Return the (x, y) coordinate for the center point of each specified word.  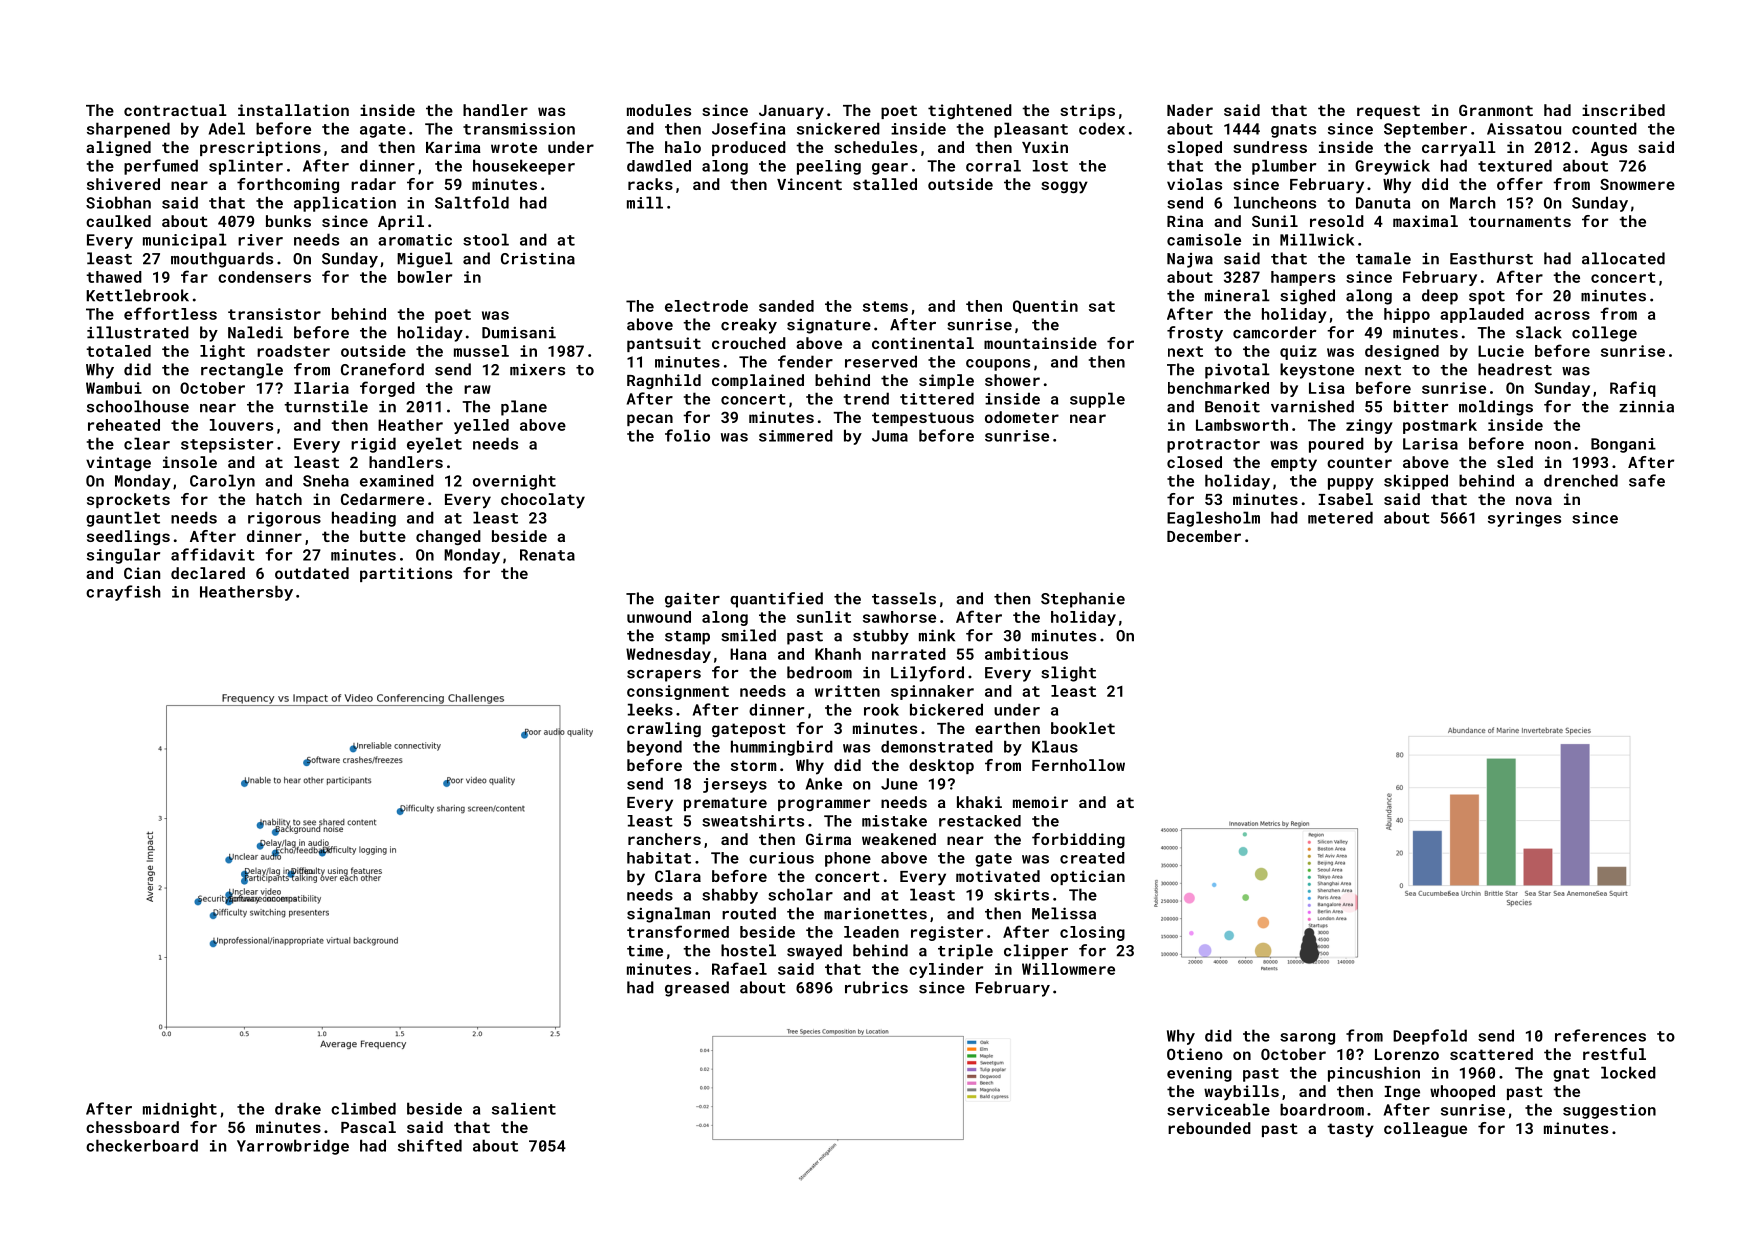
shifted (430, 1145)
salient (524, 1108)
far (194, 276)
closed (1194, 462)
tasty (1350, 1130)
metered (1340, 517)
